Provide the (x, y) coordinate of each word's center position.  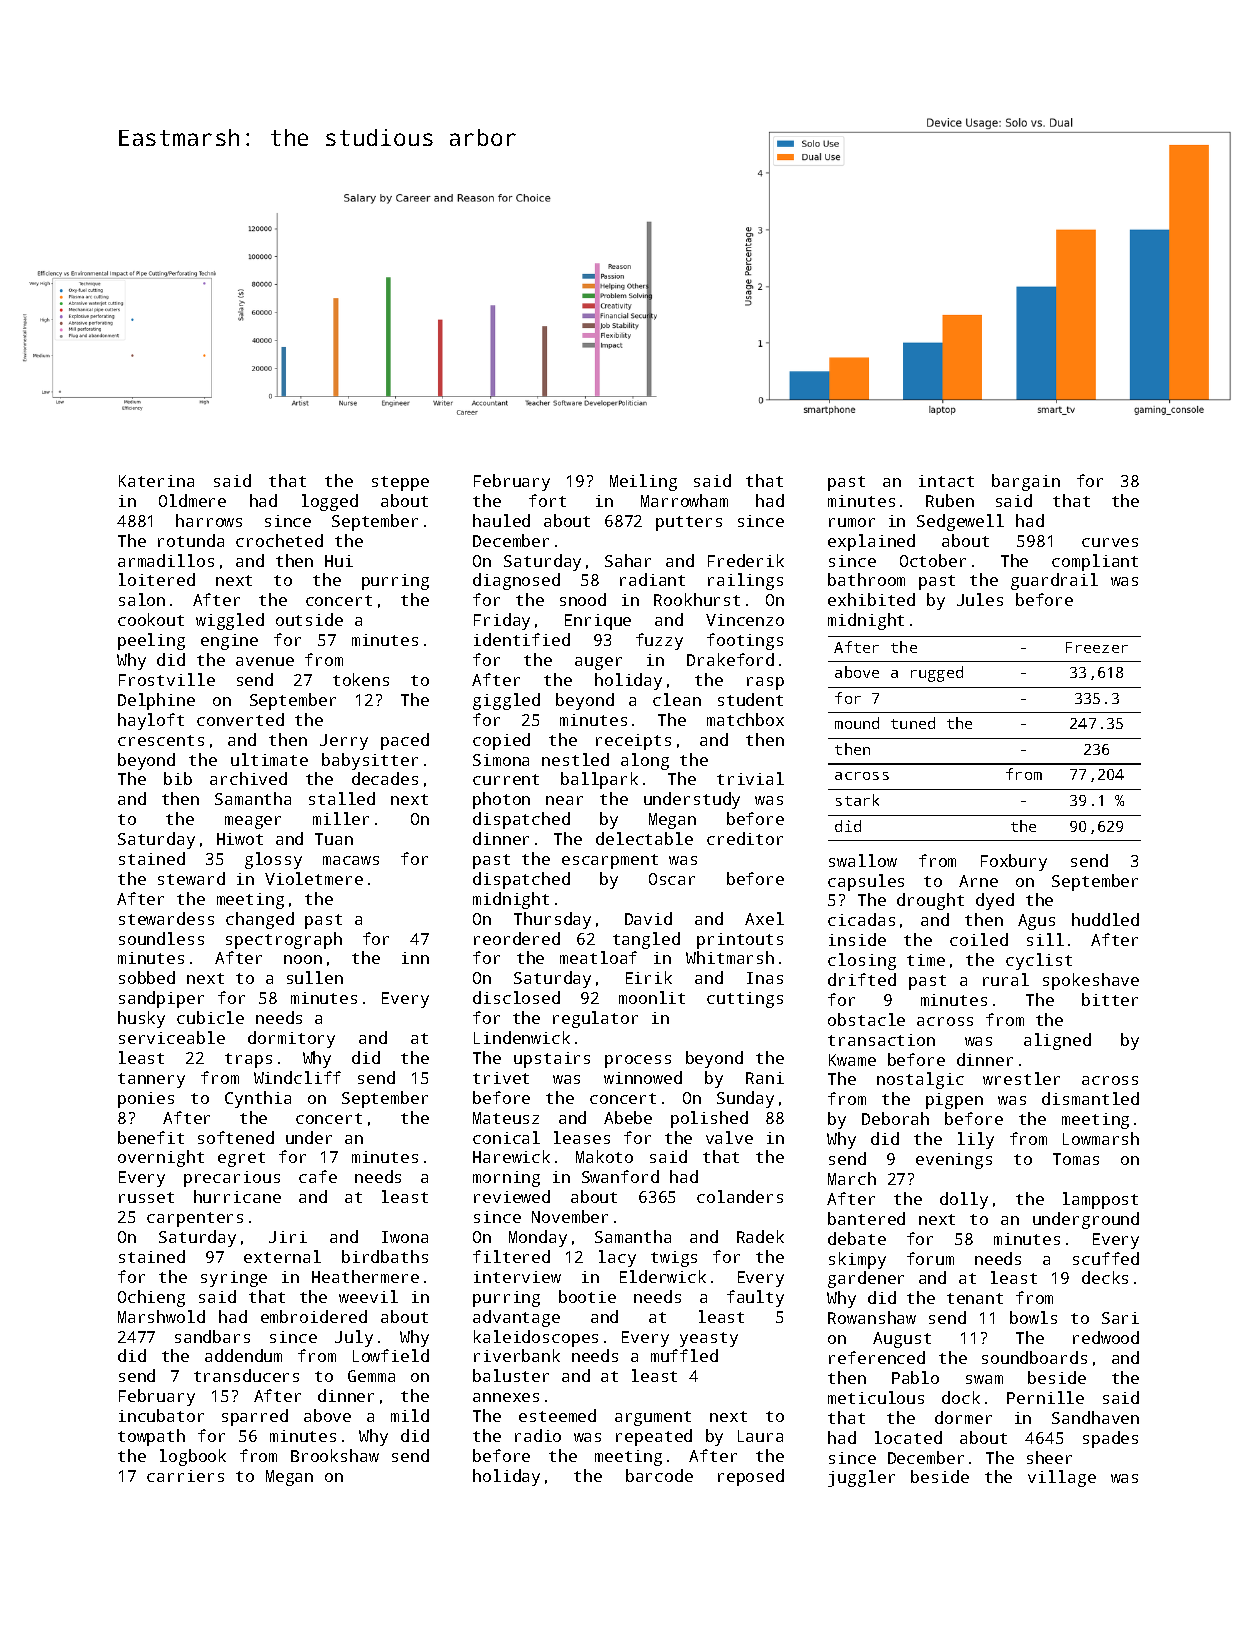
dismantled (1090, 1098)
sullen (315, 977)
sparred (255, 1417)
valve (729, 1137)
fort (547, 500)
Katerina (156, 481)
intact (946, 481)
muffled (684, 1355)
